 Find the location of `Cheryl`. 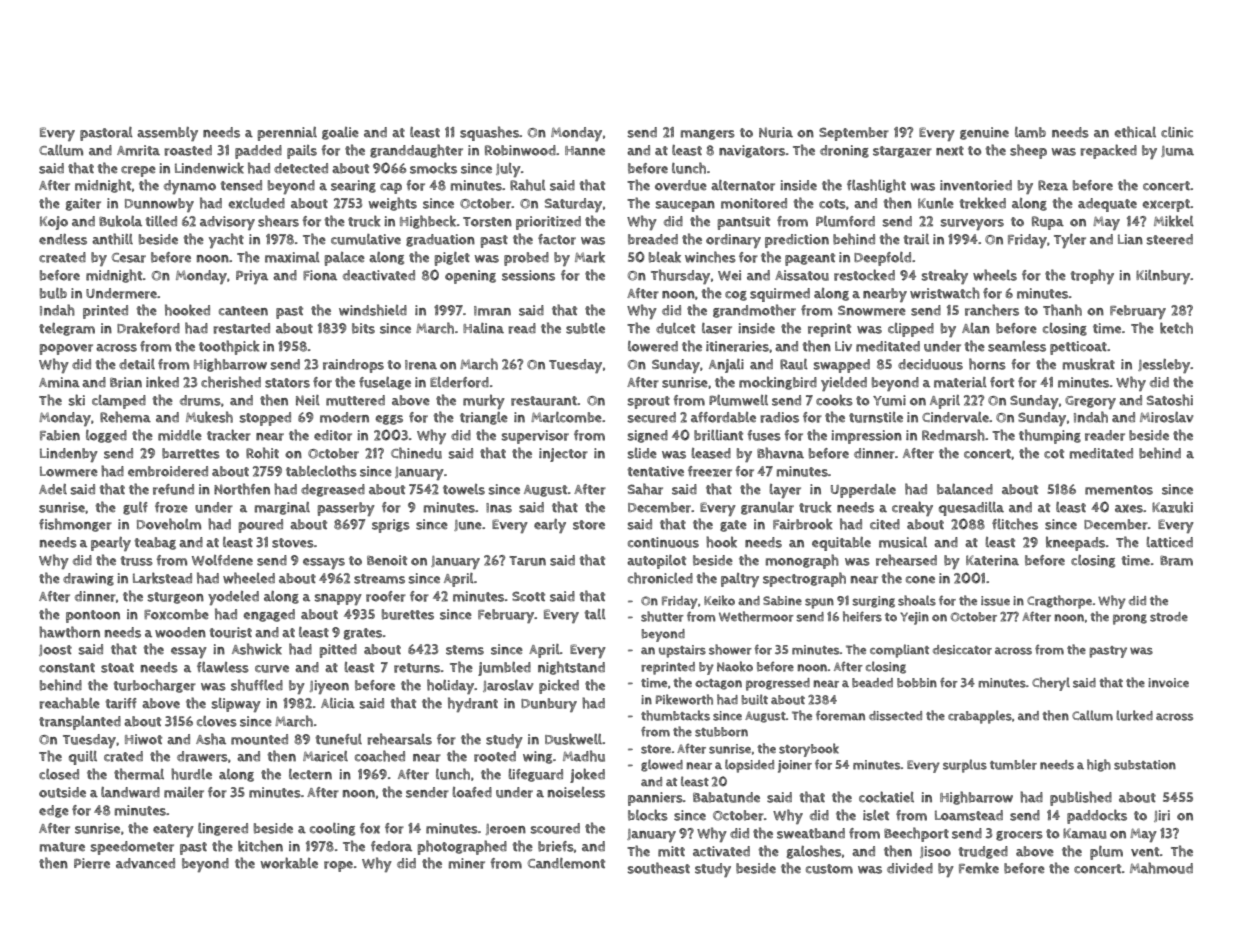

Cheryl is located at coordinates (1051, 684).
